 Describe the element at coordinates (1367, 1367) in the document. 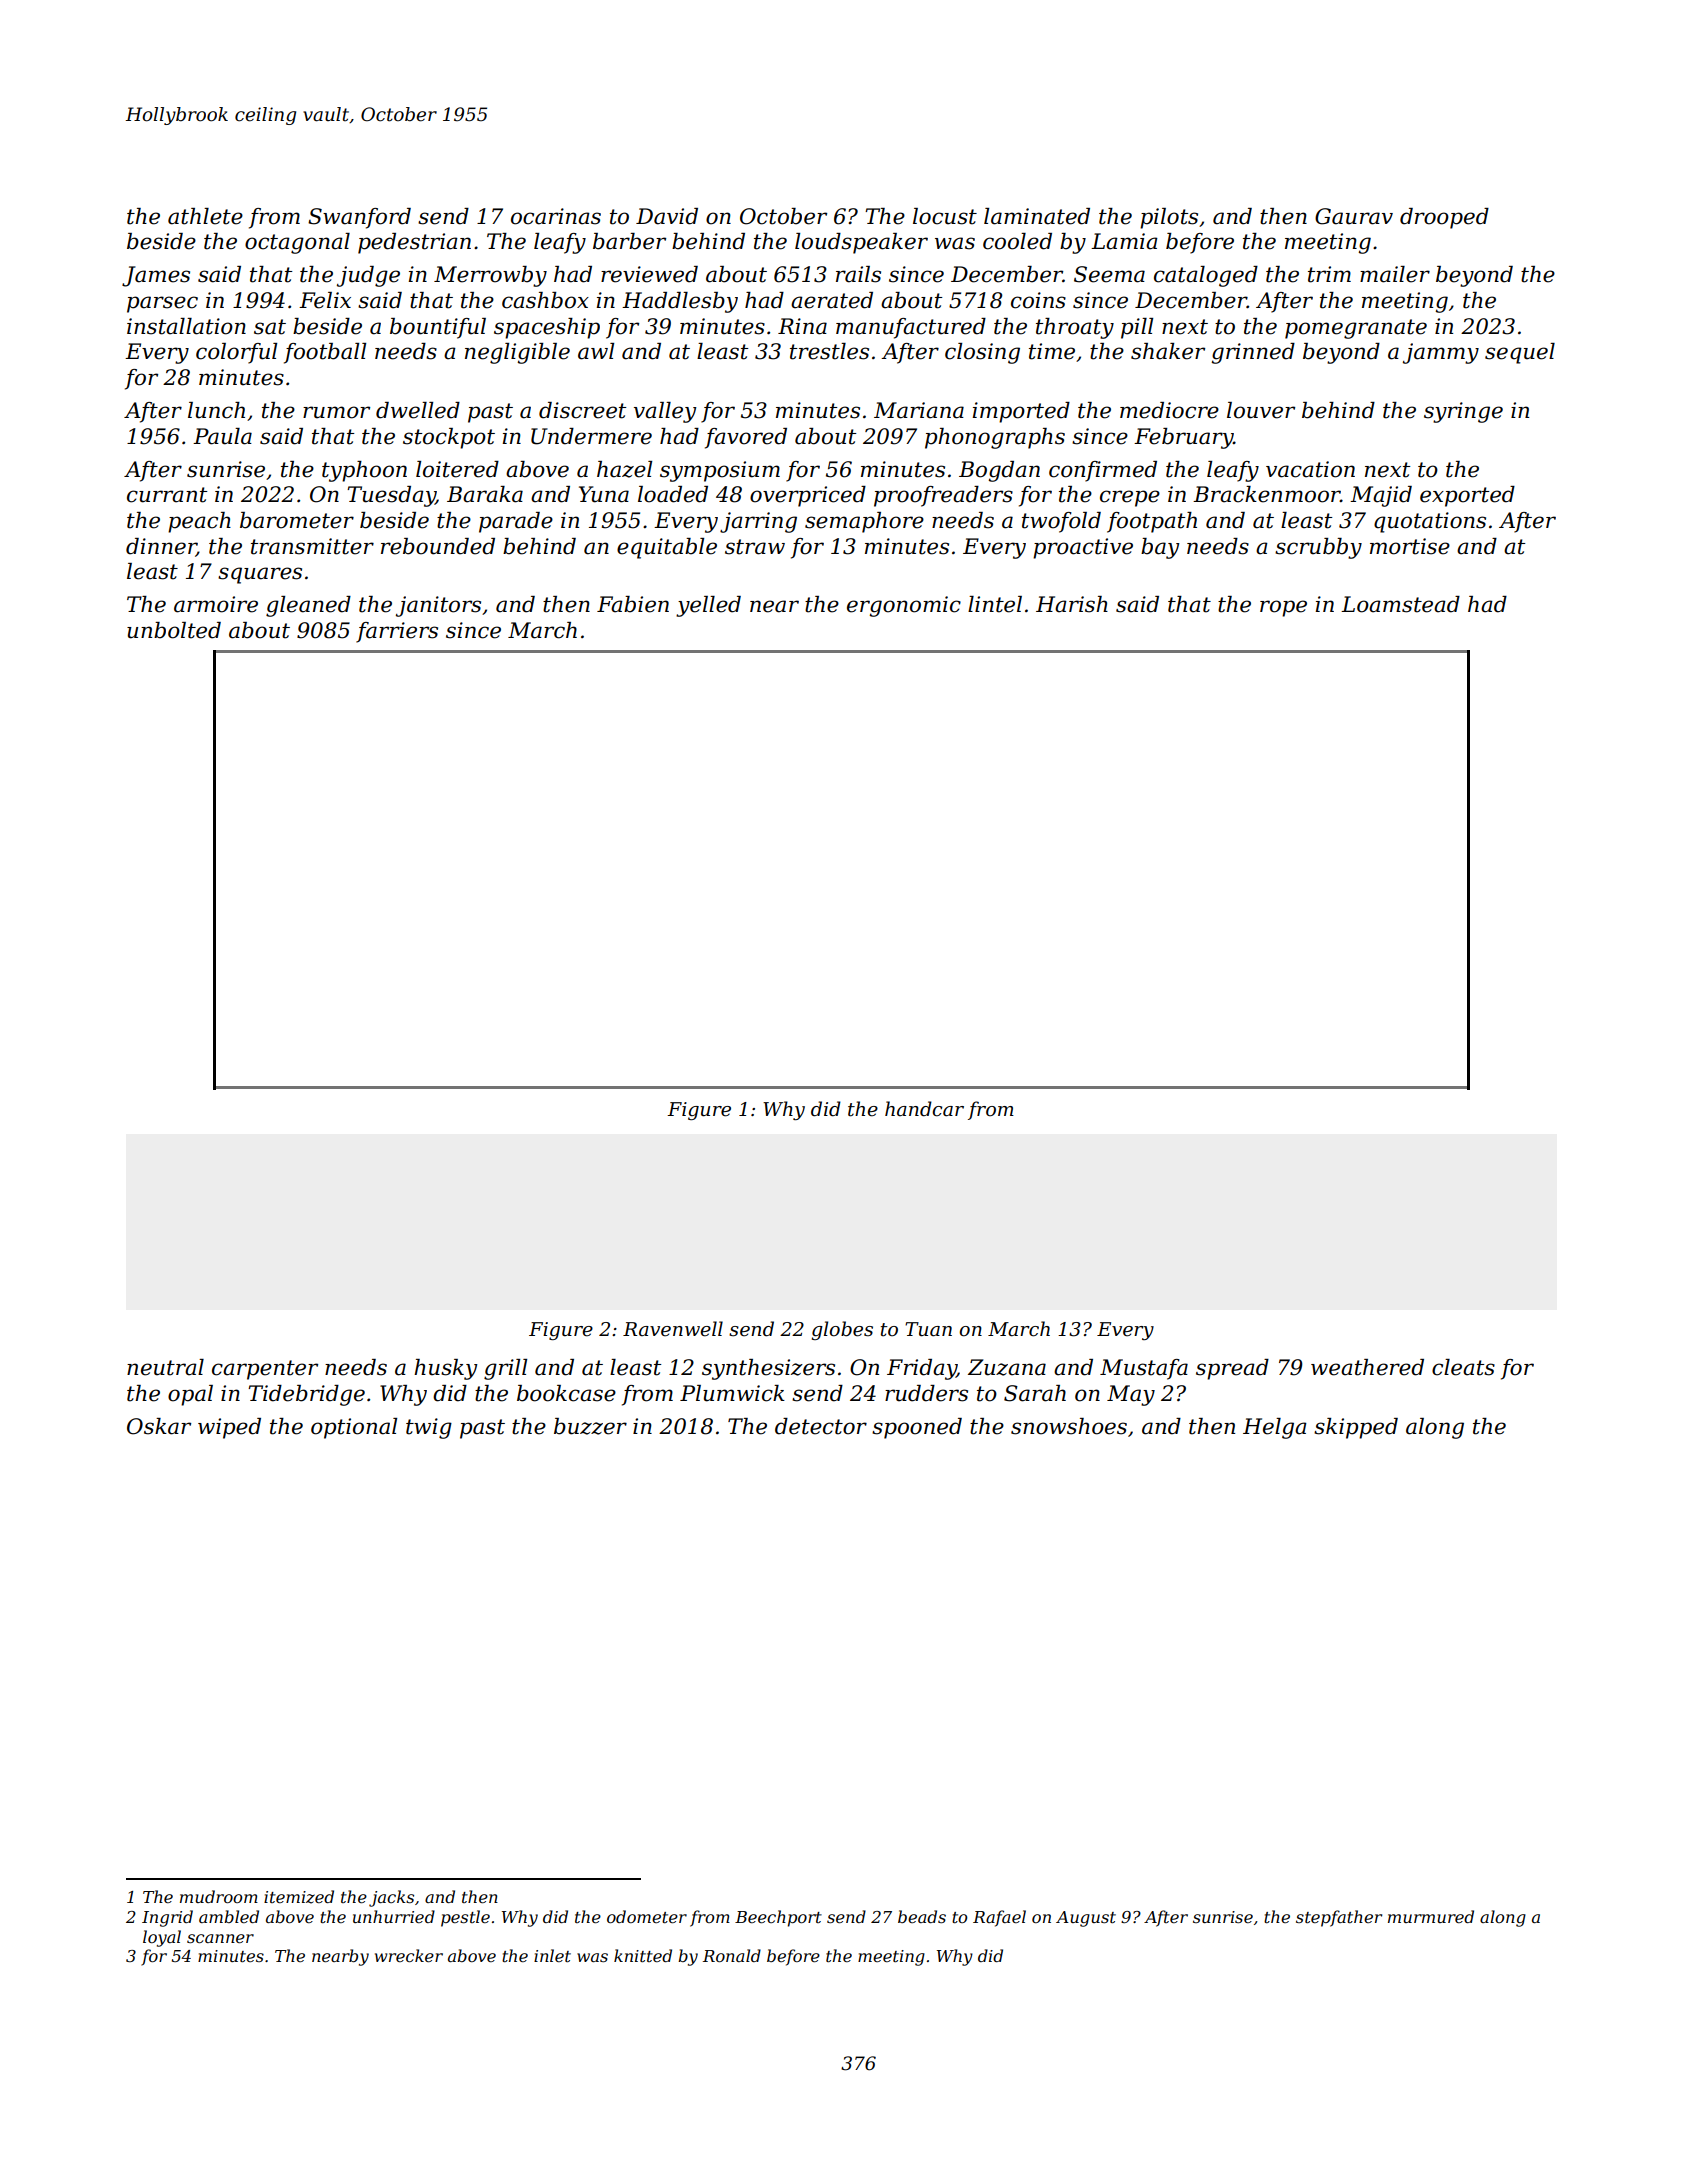

I see `weathered` at that location.
